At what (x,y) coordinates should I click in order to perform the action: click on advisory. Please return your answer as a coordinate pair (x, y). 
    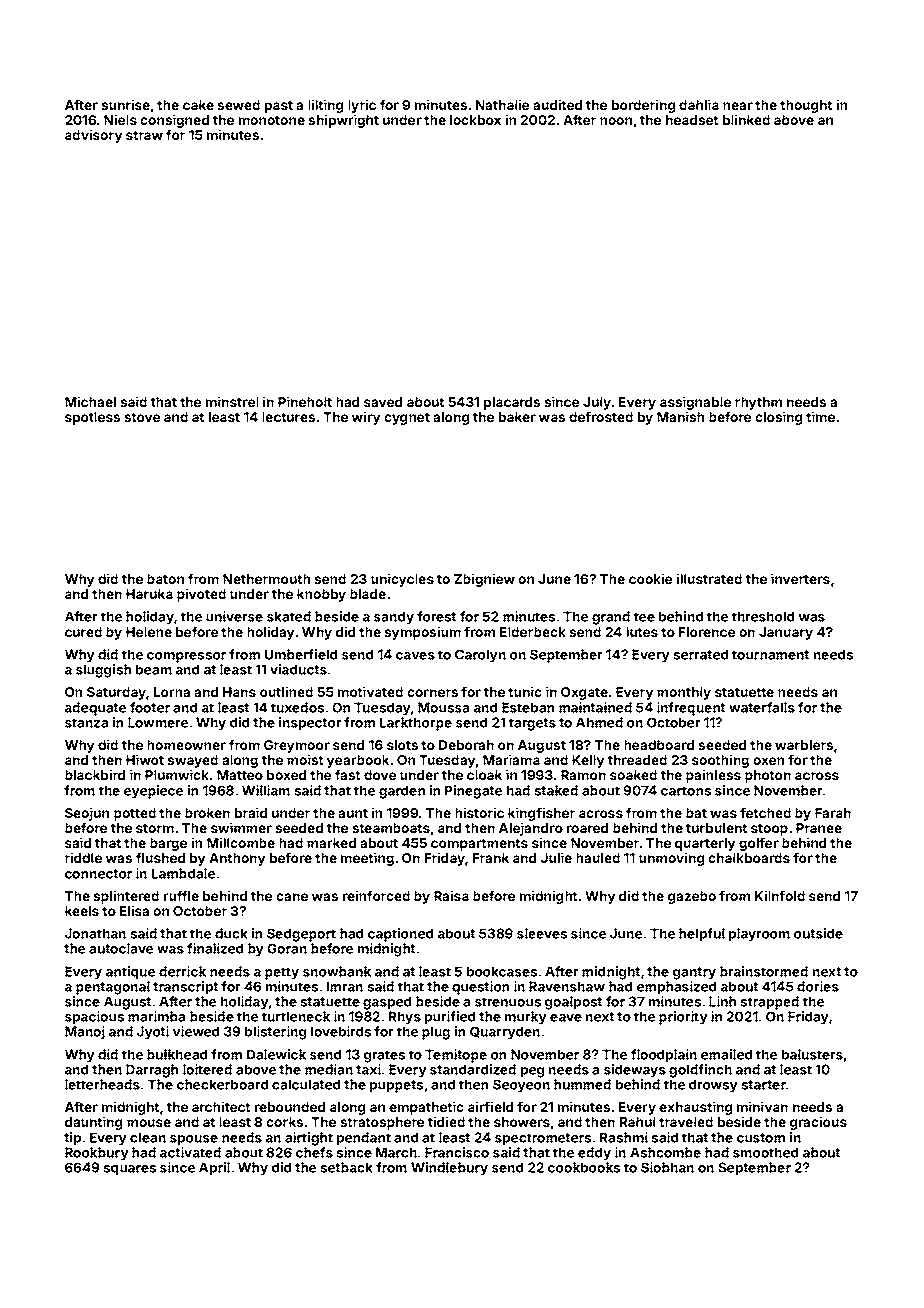
    Looking at the image, I should click on (93, 136).
